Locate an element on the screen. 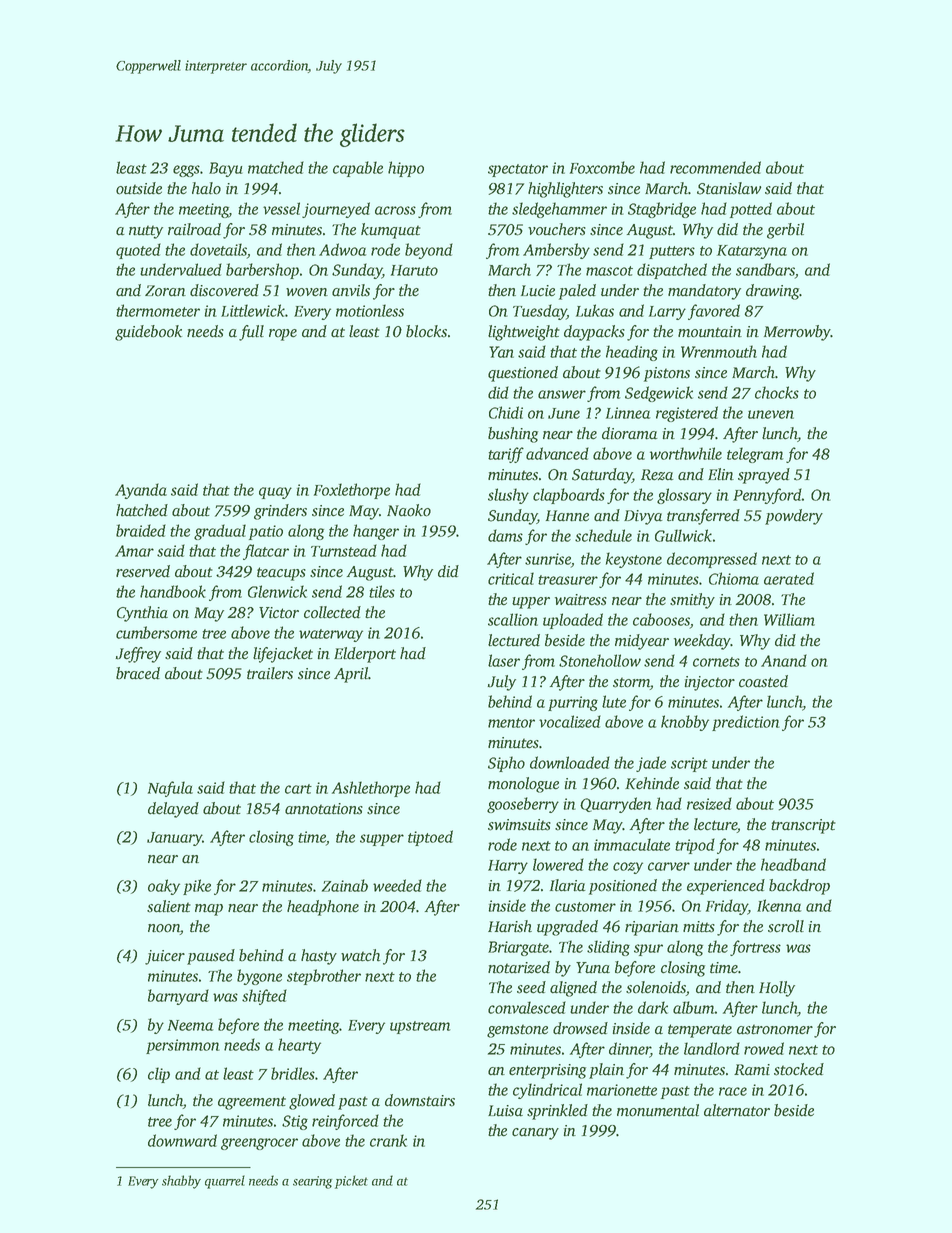  tiles is located at coordinates (382, 591).
